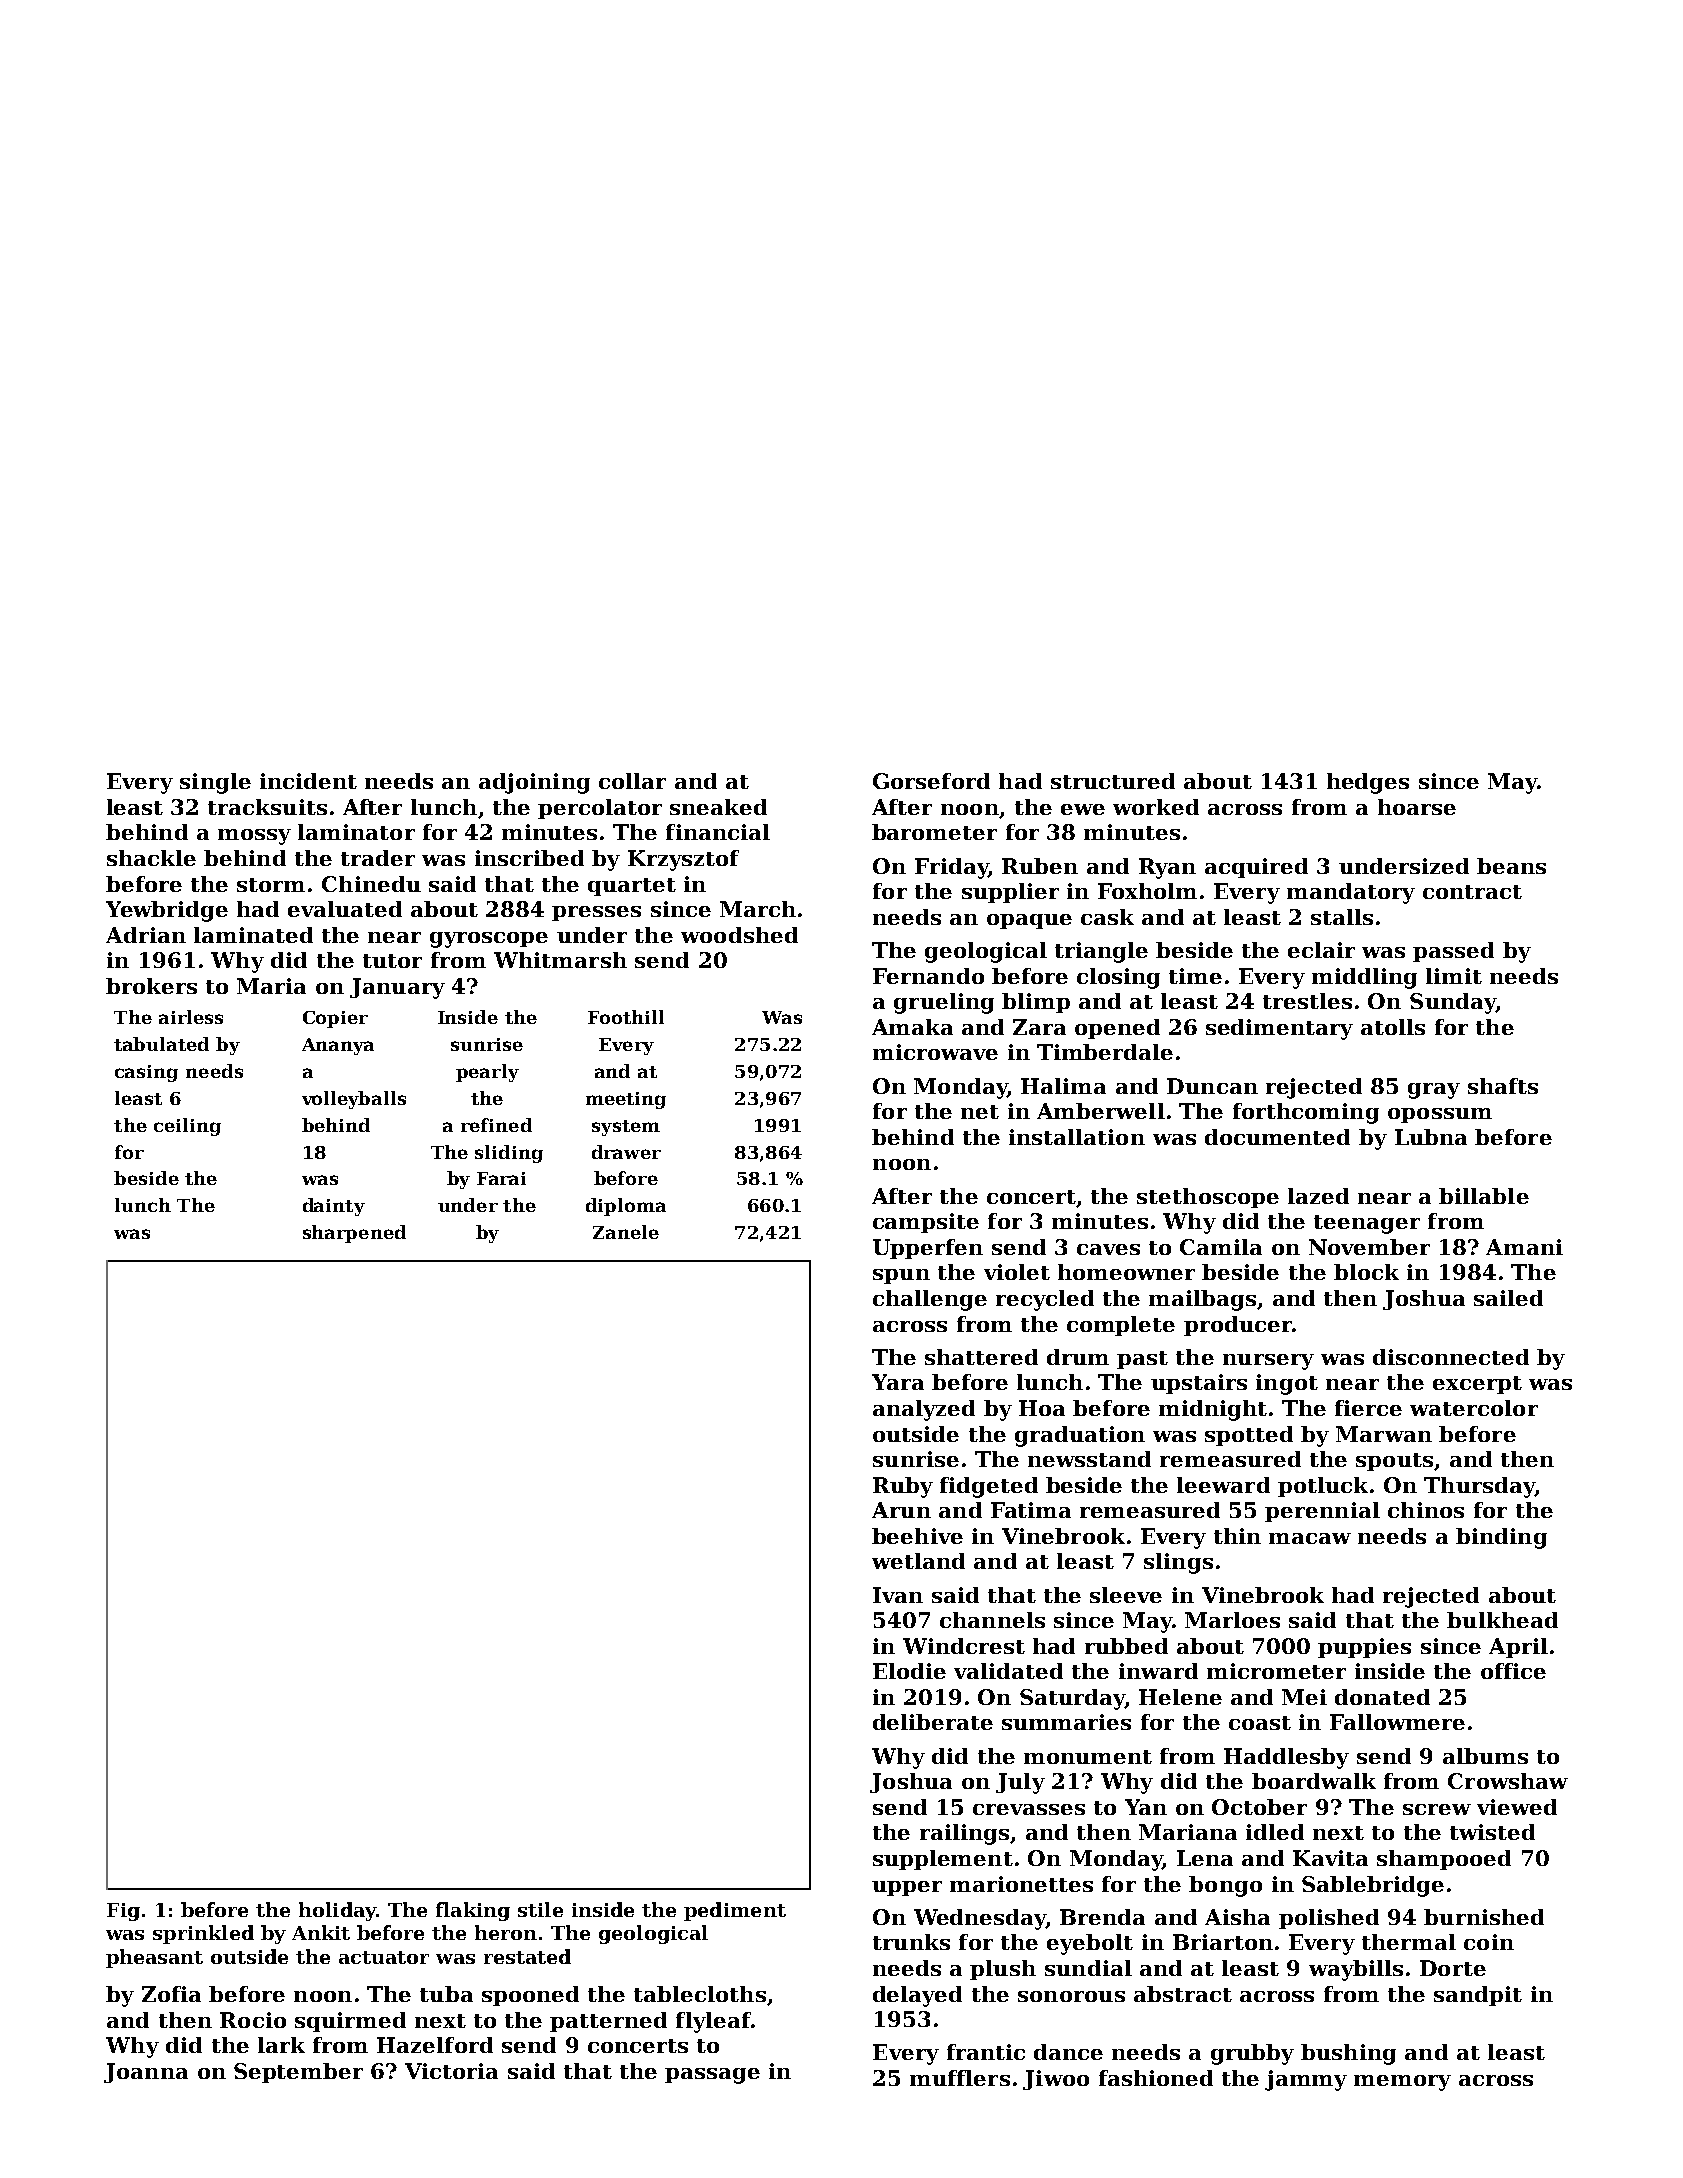  Describe the element at coordinates (931, 781) in the screenshot. I see `Gorseford` at that location.
